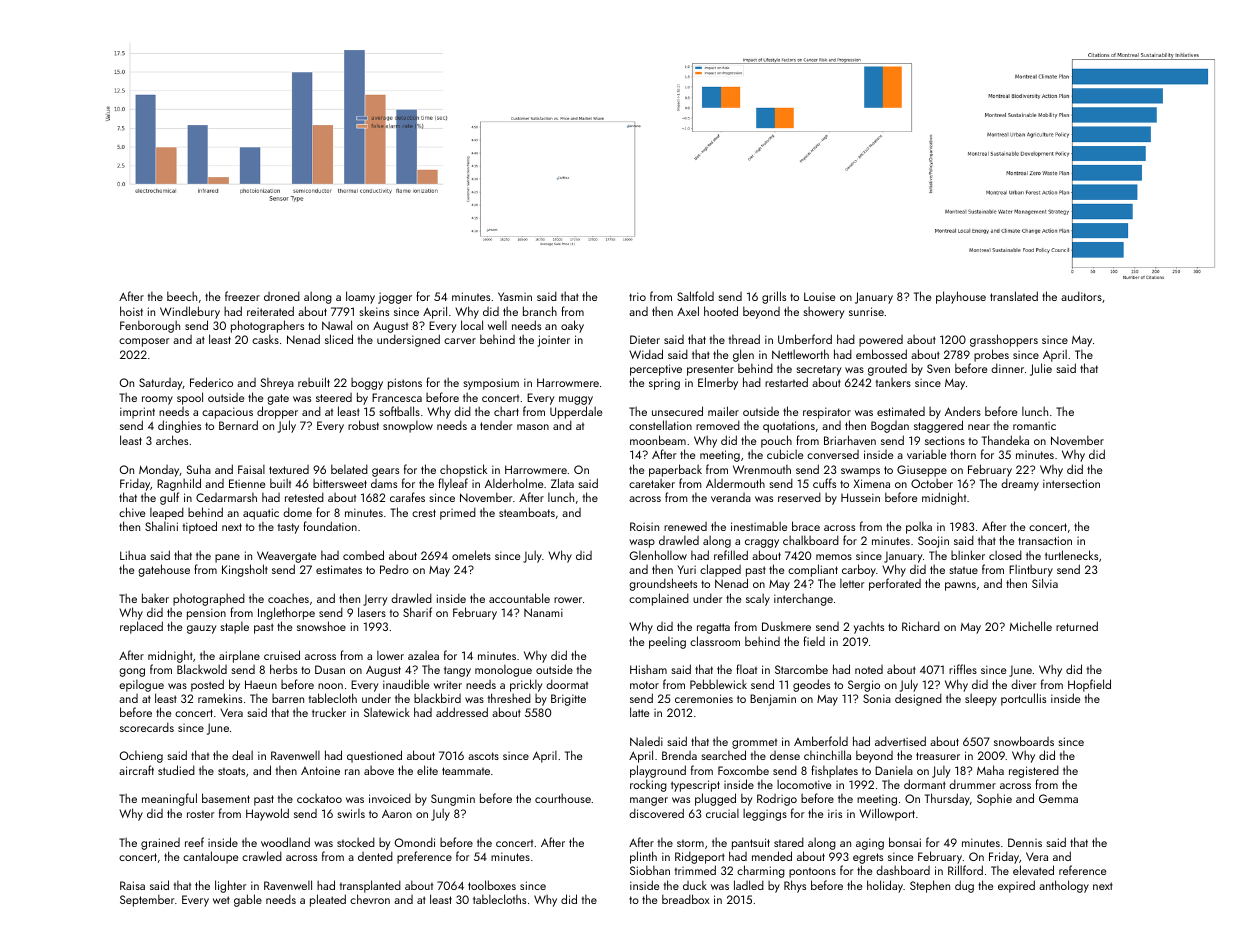  What do you see at coordinates (700, 857) in the page?
I see `Ridgeport` at bounding box center [700, 857].
